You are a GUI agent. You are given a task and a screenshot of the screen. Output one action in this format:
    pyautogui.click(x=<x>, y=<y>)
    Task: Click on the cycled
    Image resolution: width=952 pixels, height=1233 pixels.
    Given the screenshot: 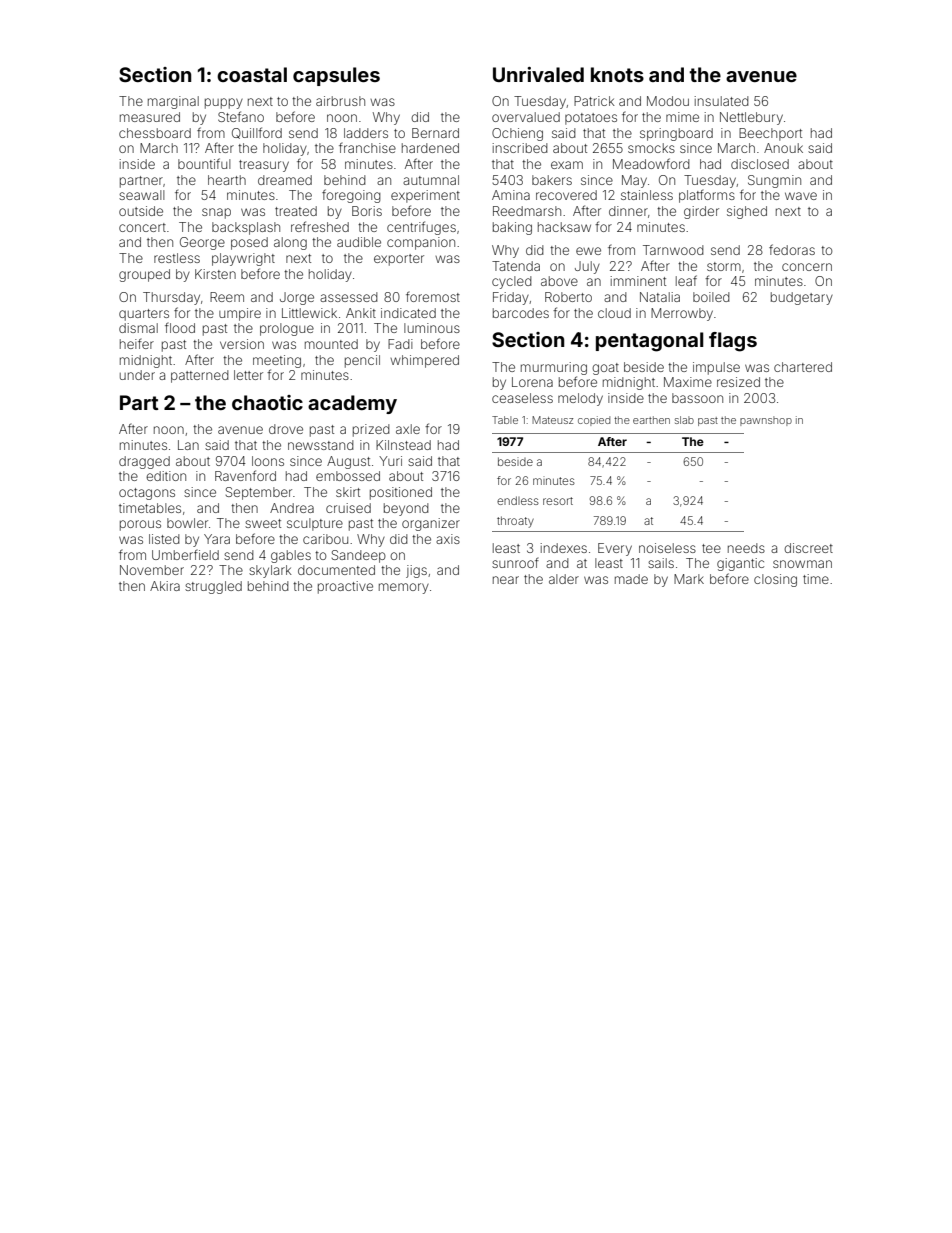 What is the action you would take?
    pyautogui.click(x=512, y=282)
